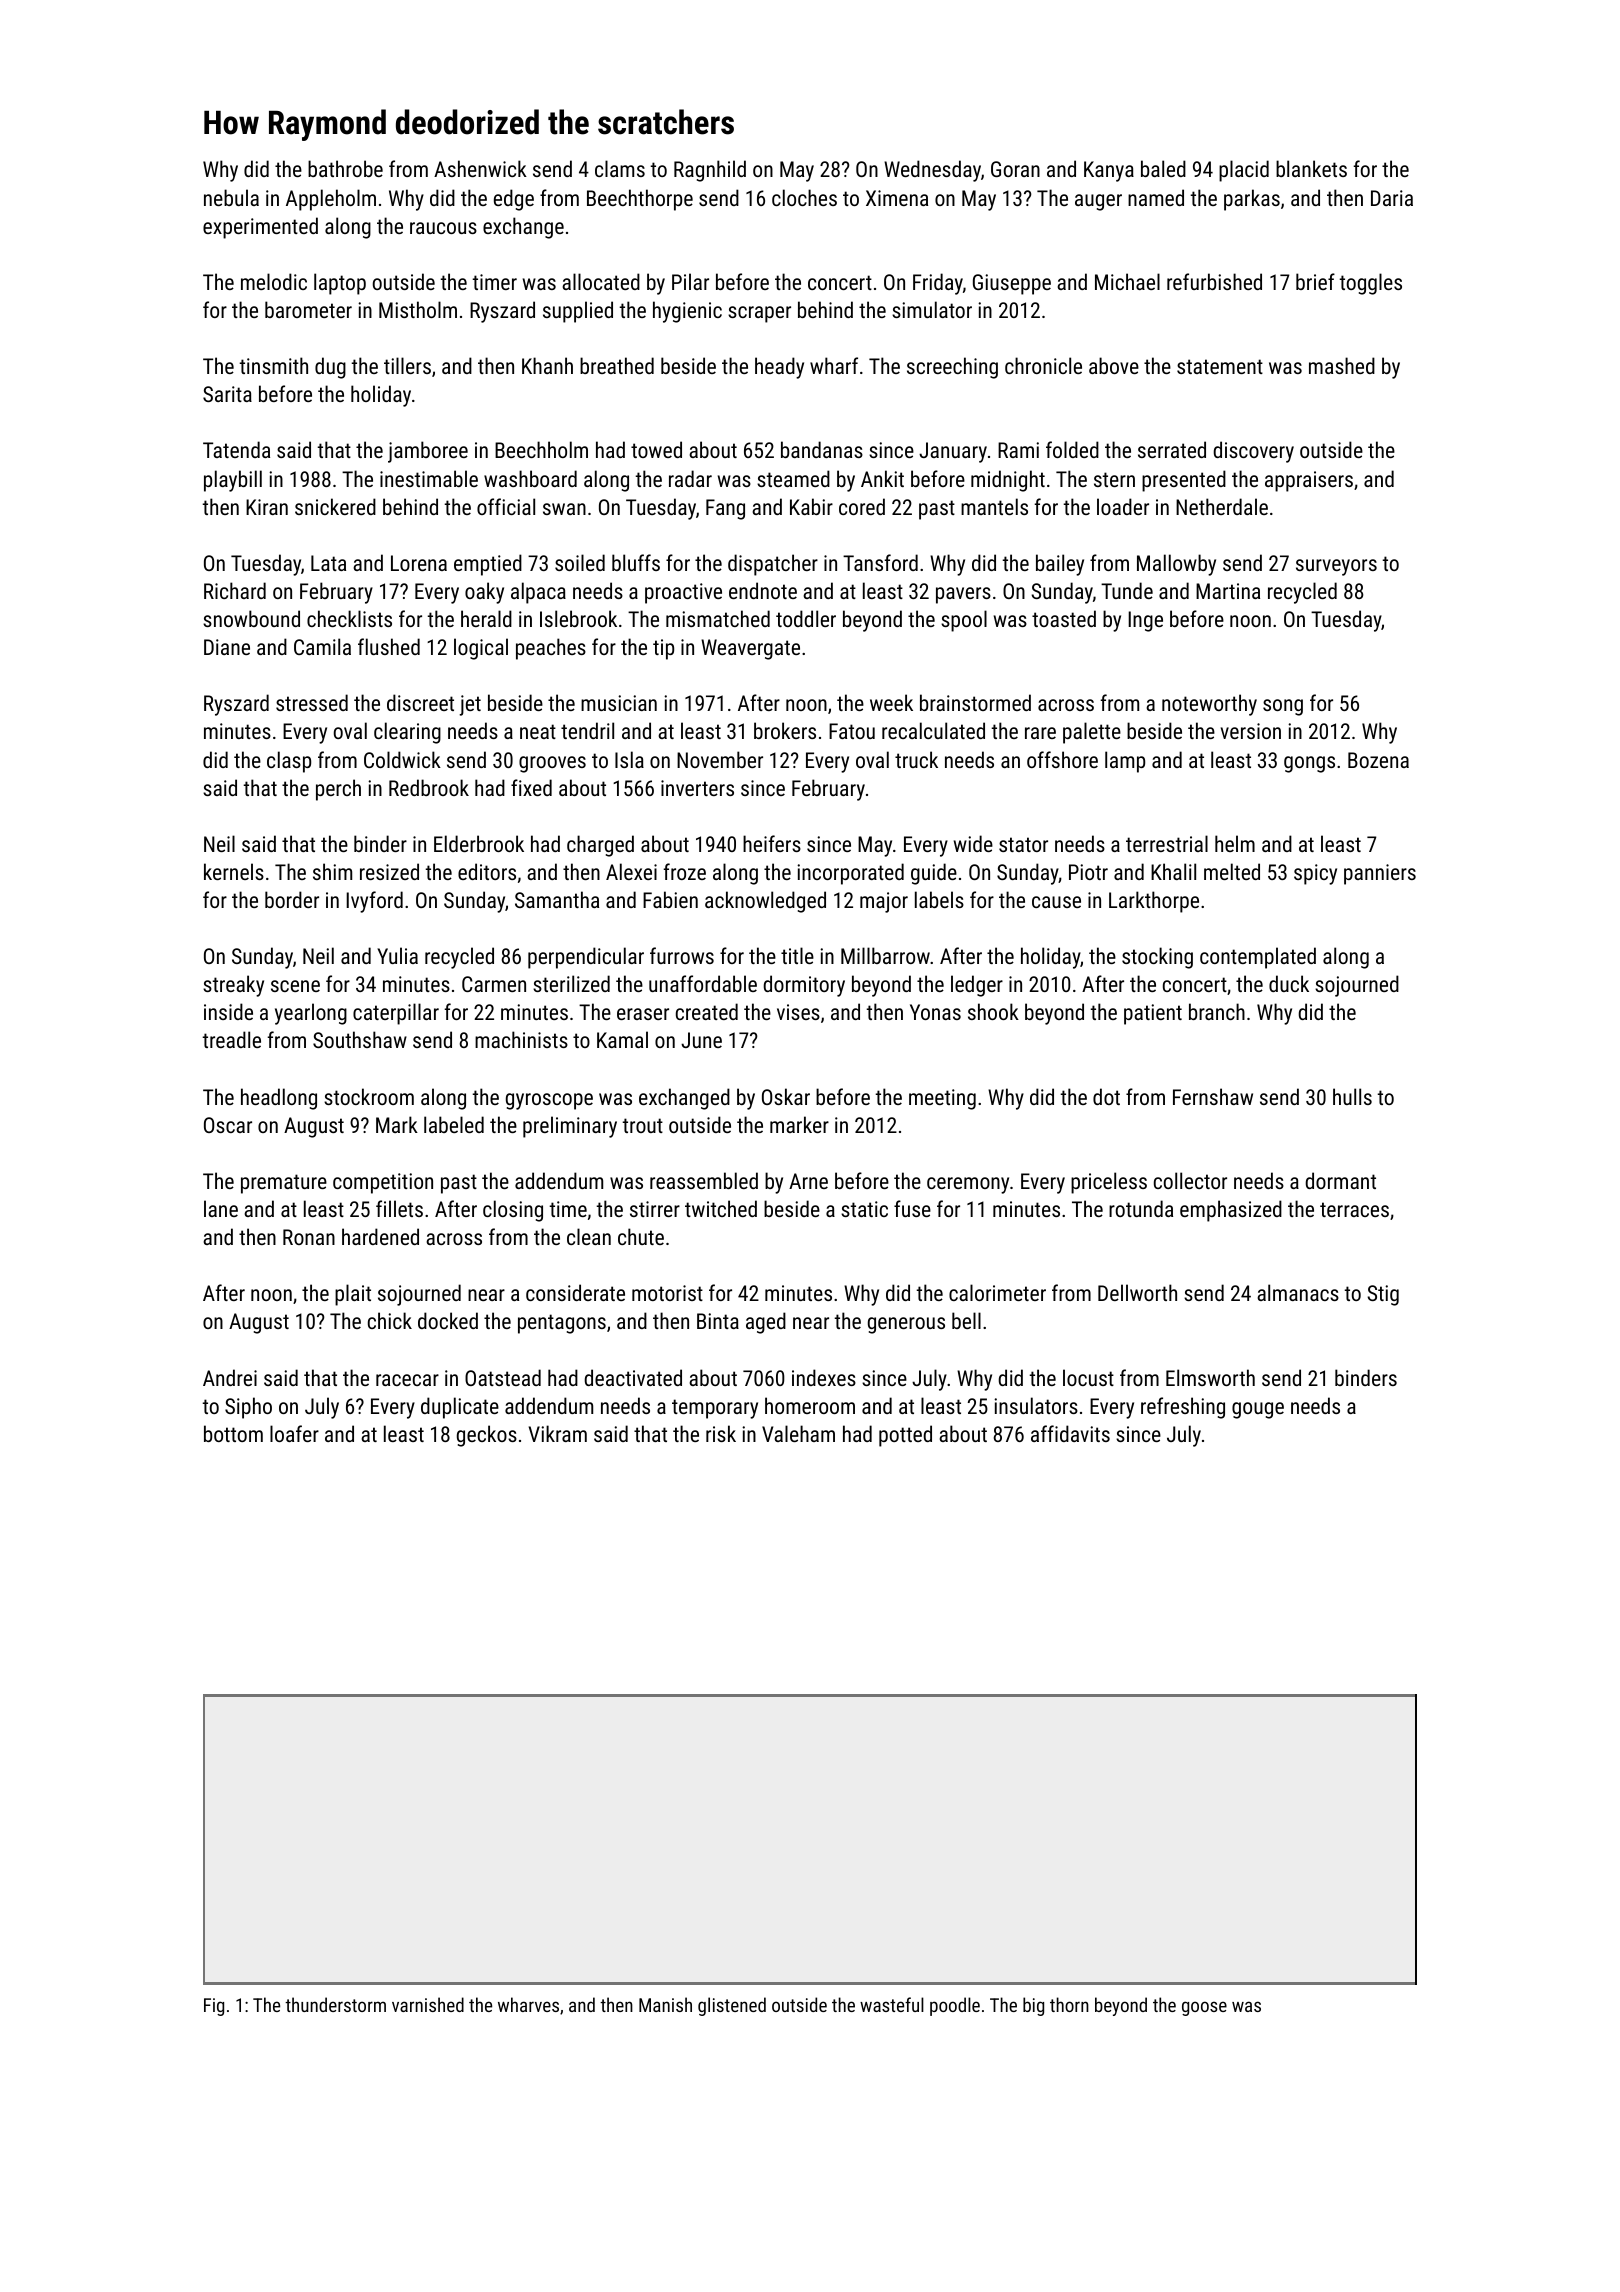 The width and height of the screenshot is (1620, 2292). What do you see at coordinates (759, 314) in the screenshot?
I see `scraper` at bounding box center [759, 314].
